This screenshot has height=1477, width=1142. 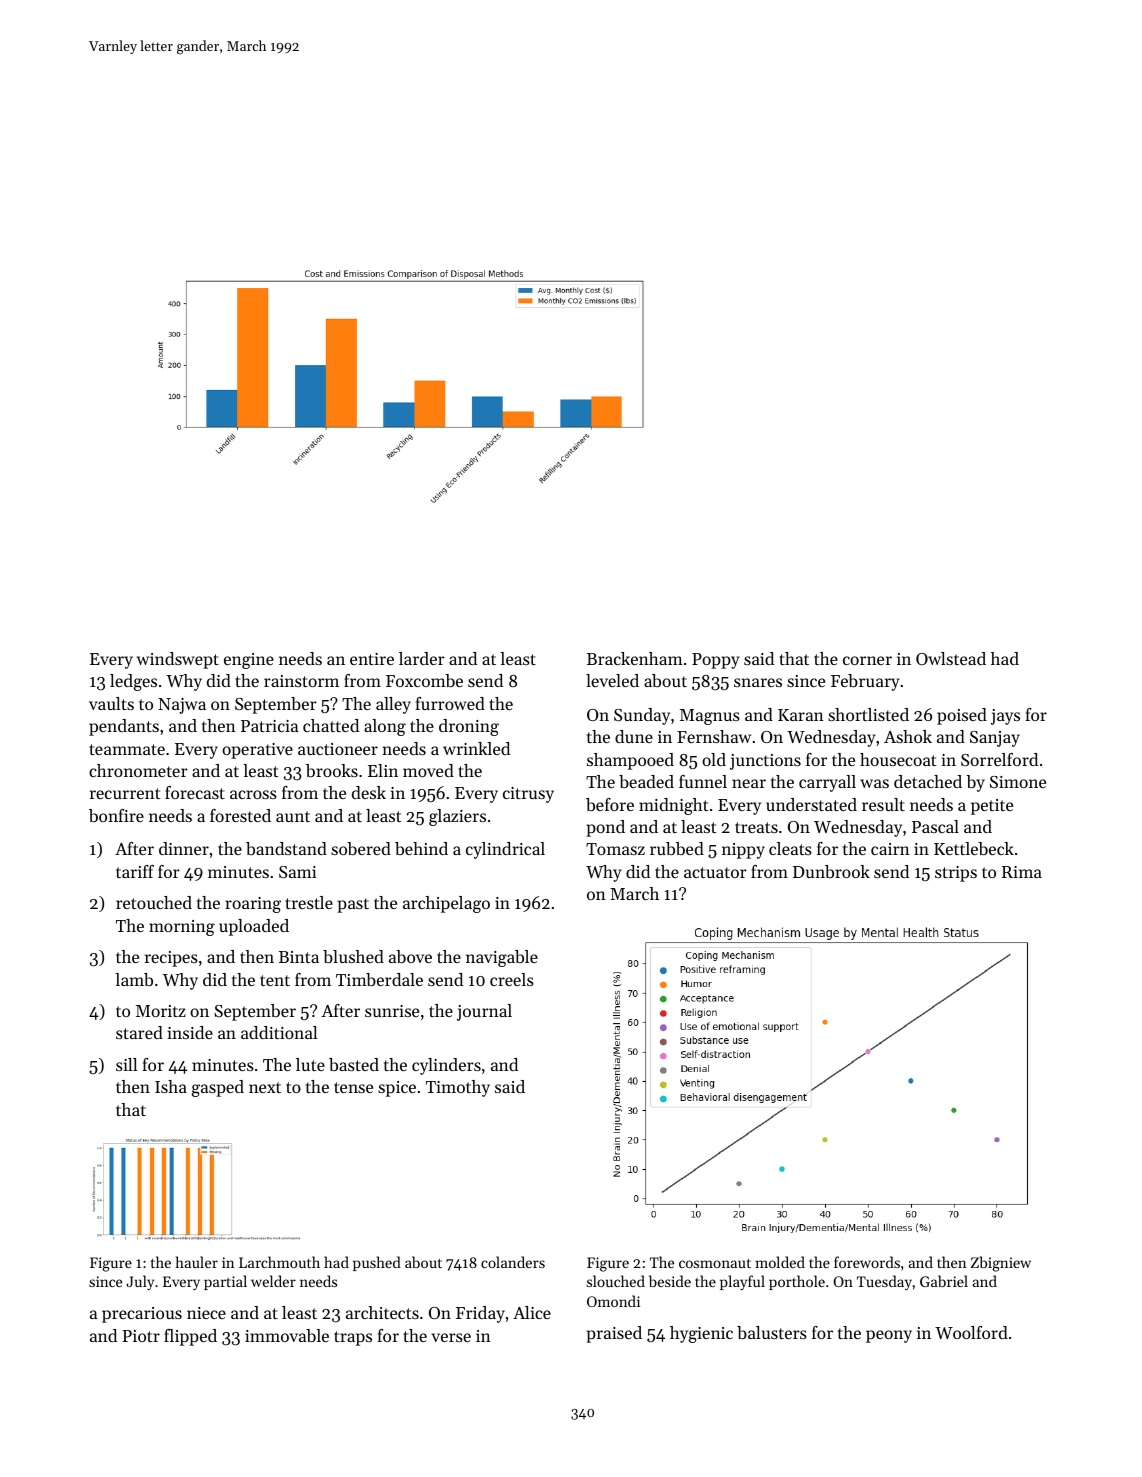 What do you see at coordinates (257, 751) in the screenshot?
I see `operative` at bounding box center [257, 751].
